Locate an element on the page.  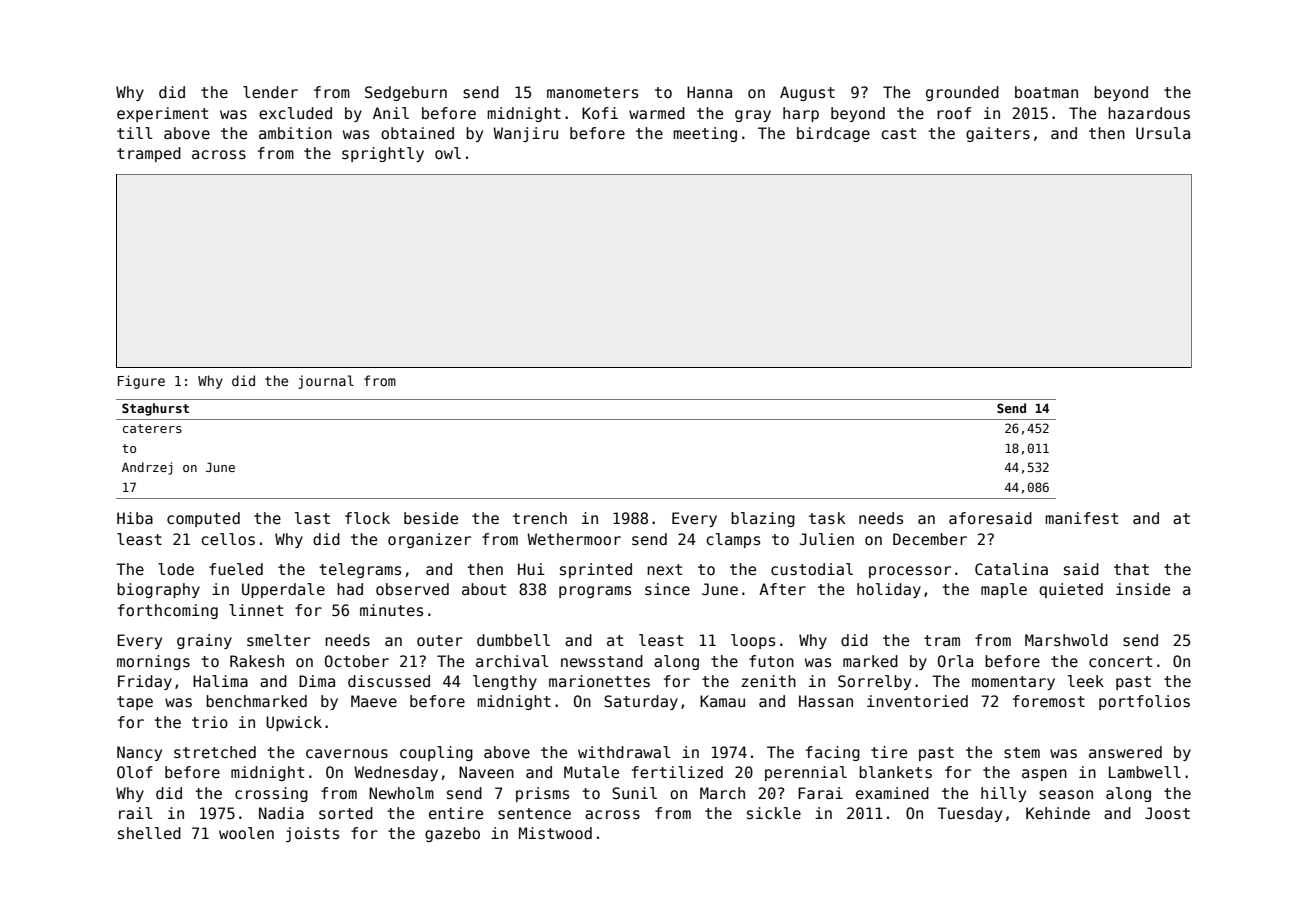
task is located at coordinates (827, 518).
